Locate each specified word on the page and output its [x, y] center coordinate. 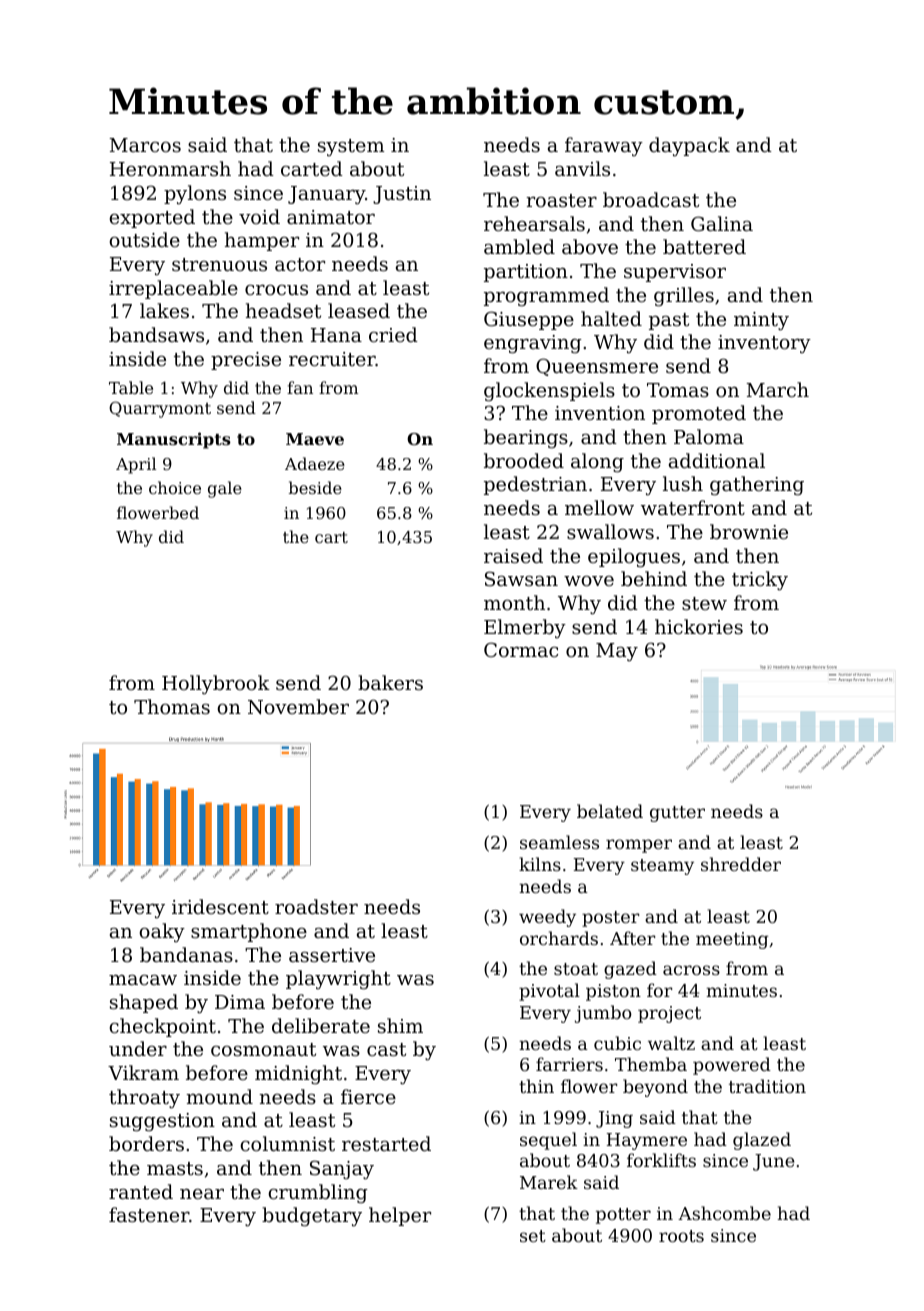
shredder [741, 864]
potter [623, 1216]
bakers [390, 682]
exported [152, 218]
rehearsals [534, 223]
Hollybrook [216, 684]
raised [513, 555]
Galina [722, 223]
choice [175, 487]
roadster [316, 906]
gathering [757, 486]
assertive [332, 955]
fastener [149, 1214]
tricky [760, 581]
